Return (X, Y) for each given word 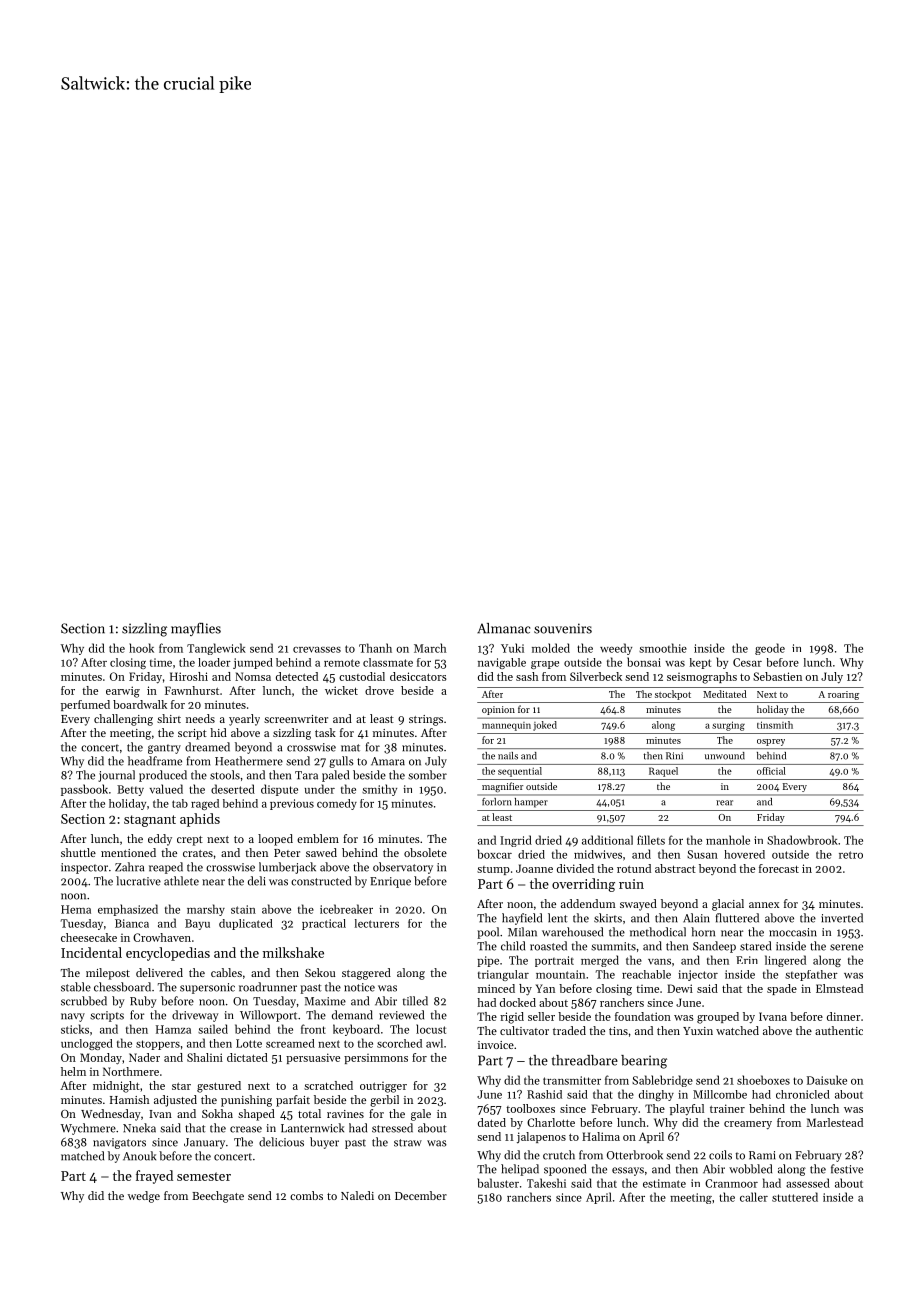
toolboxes (530, 1108)
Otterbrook (635, 1155)
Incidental (91, 952)
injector (698, 975)
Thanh (375, 648)
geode (770, 649)
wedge (144, 1197)
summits (613, 946)
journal (116, 776)
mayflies (196, 629)
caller (754, 1197)
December (421, 1195)
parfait (293, 1101)
